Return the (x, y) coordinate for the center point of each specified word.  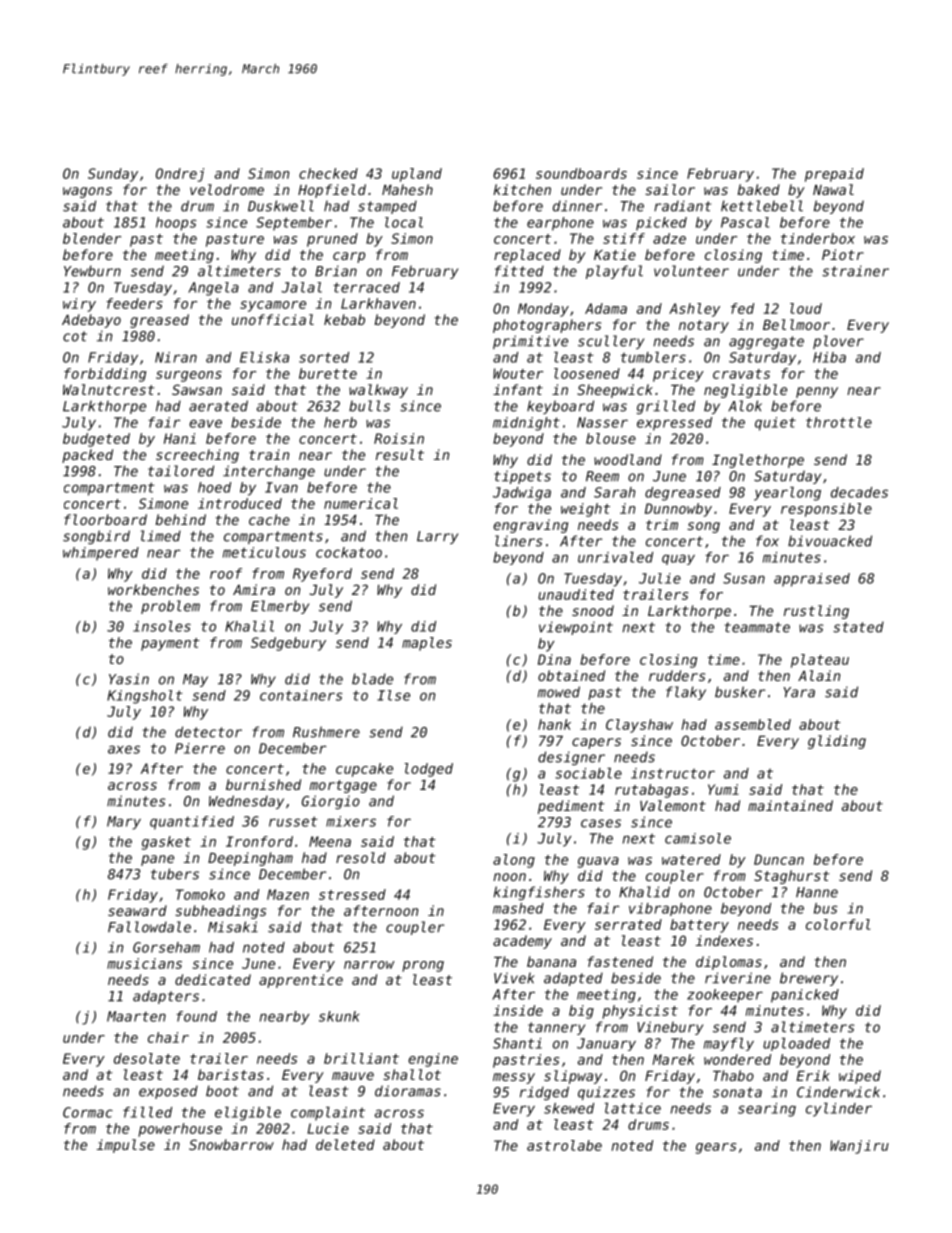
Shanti (517, 1043)
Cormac (88, 1112)
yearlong (787, 494)
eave (205, 423)
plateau (820, 661)
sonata (737, 1092)
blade (372, 679)
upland (417, 175)
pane (157, 860)
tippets (522, 477)
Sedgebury (288, 644)
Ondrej (180, 175)
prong (423, 966)
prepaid (834, 175)
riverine (738, 978)
